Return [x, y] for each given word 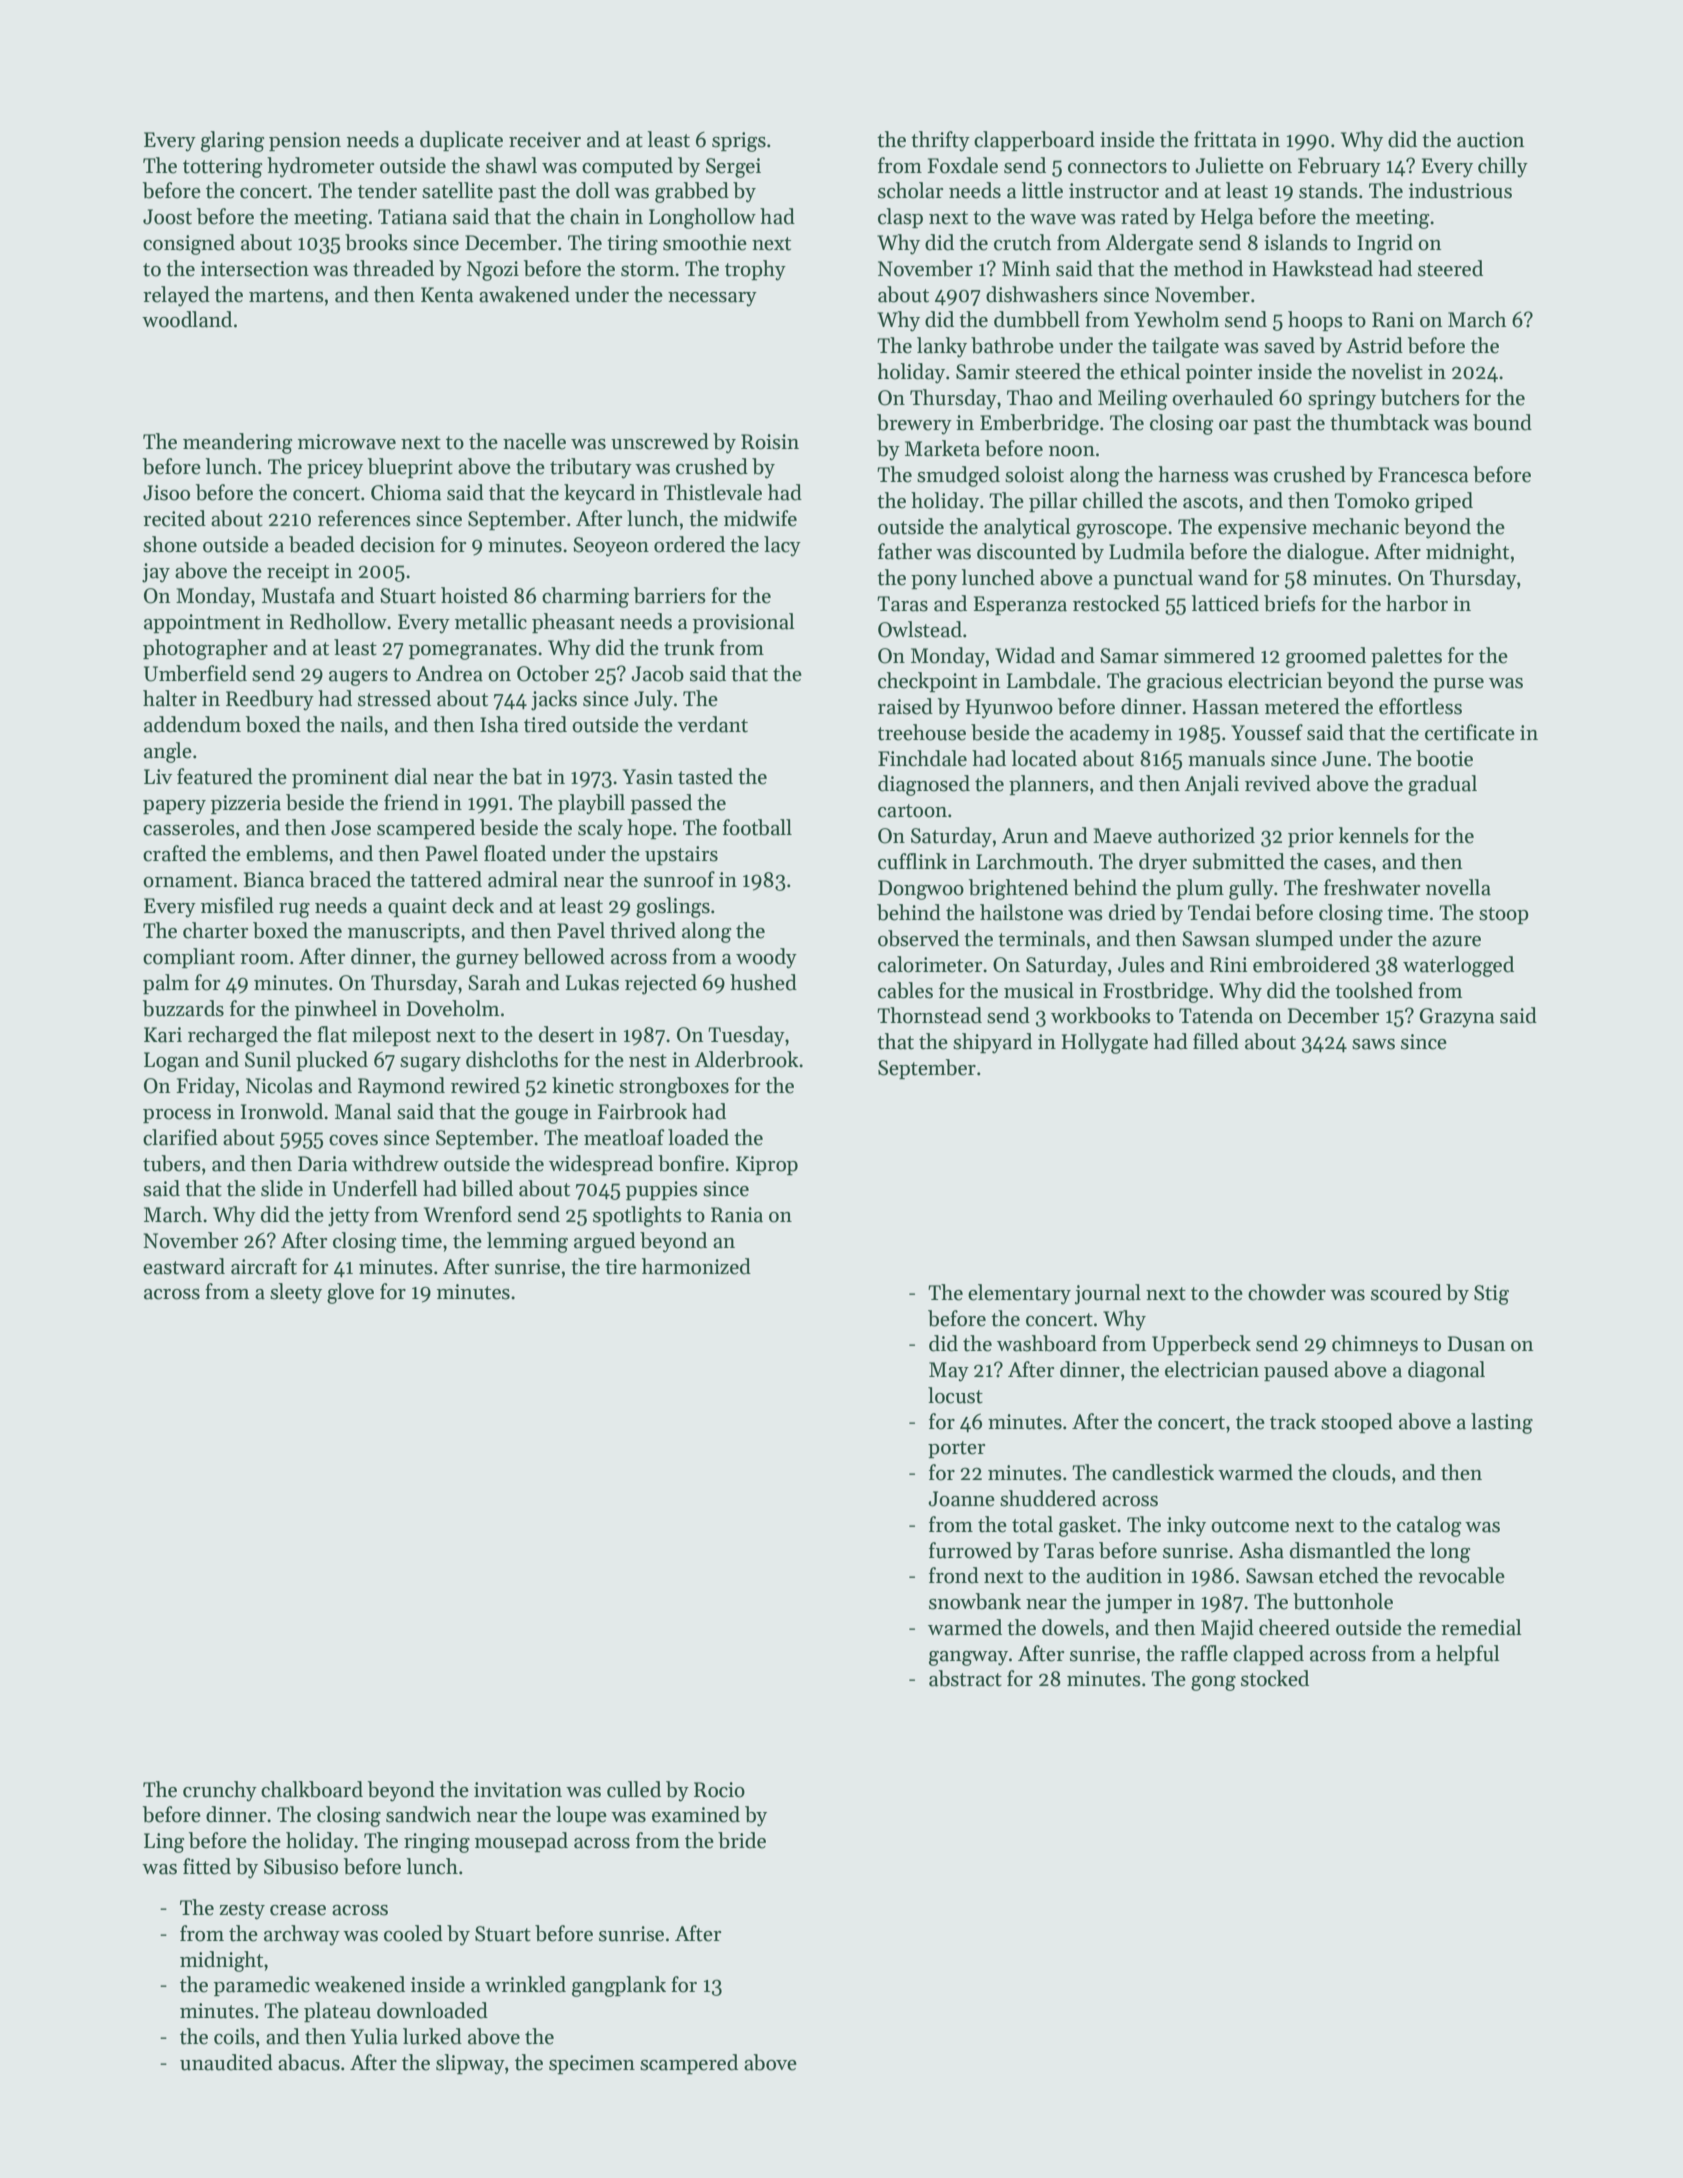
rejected [661, 984]
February [1339, 167]
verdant [712, 724]
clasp [900, 218]
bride [742, 1840]
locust [955, 1395]
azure [1456, 941]
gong [1213, 1683]
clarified [180, 1137]
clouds [1361, 1472]
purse [1458, 685]
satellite [457, 190]
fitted [207, 1866]
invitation [518, 1790]
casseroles [189, 827]
